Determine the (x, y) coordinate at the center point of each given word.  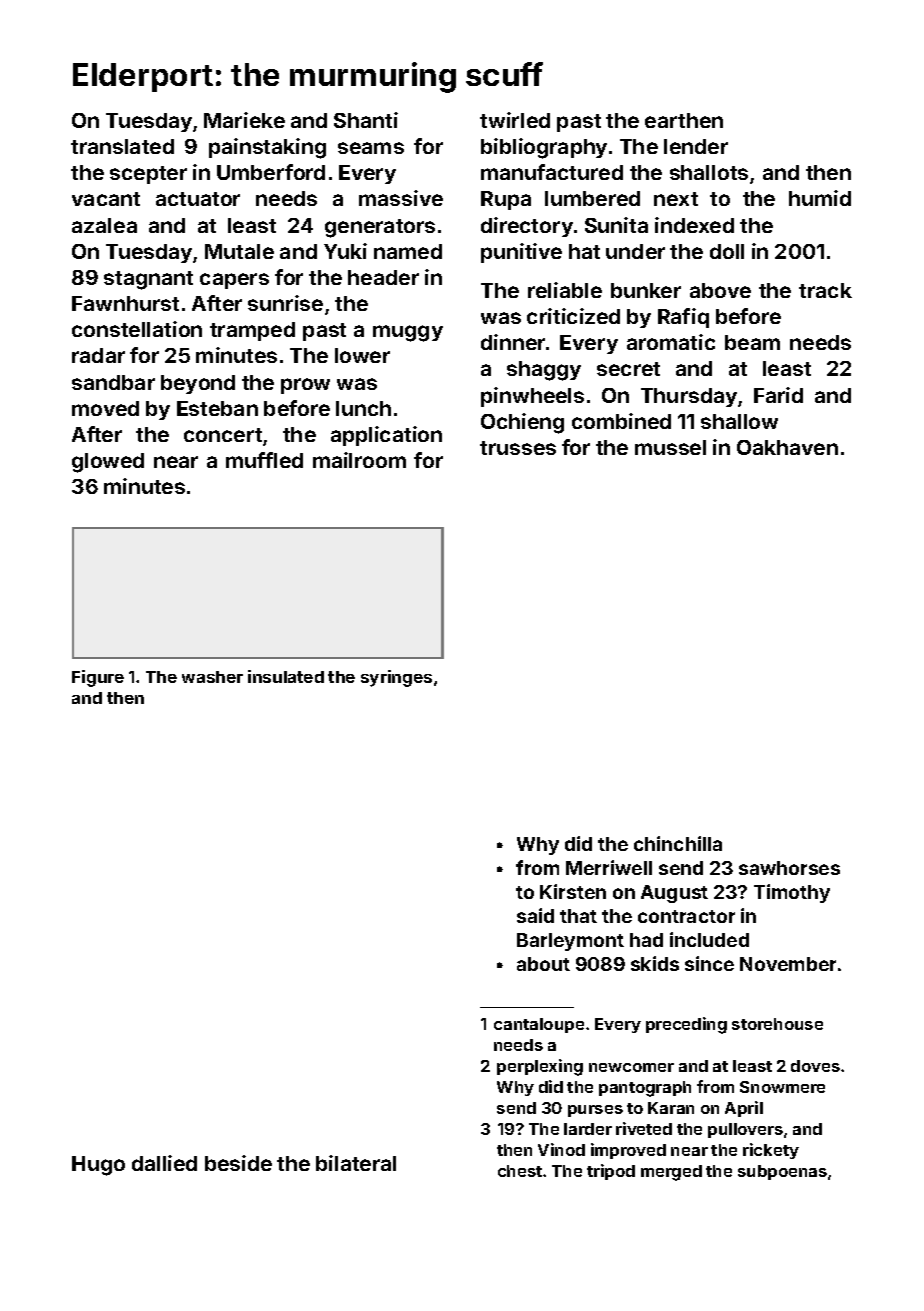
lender (696, 146)
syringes (396, 678)
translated (122, 146)
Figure (98, 678)
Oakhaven (787, 447)
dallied (164, 1163)
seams (371, 148)
